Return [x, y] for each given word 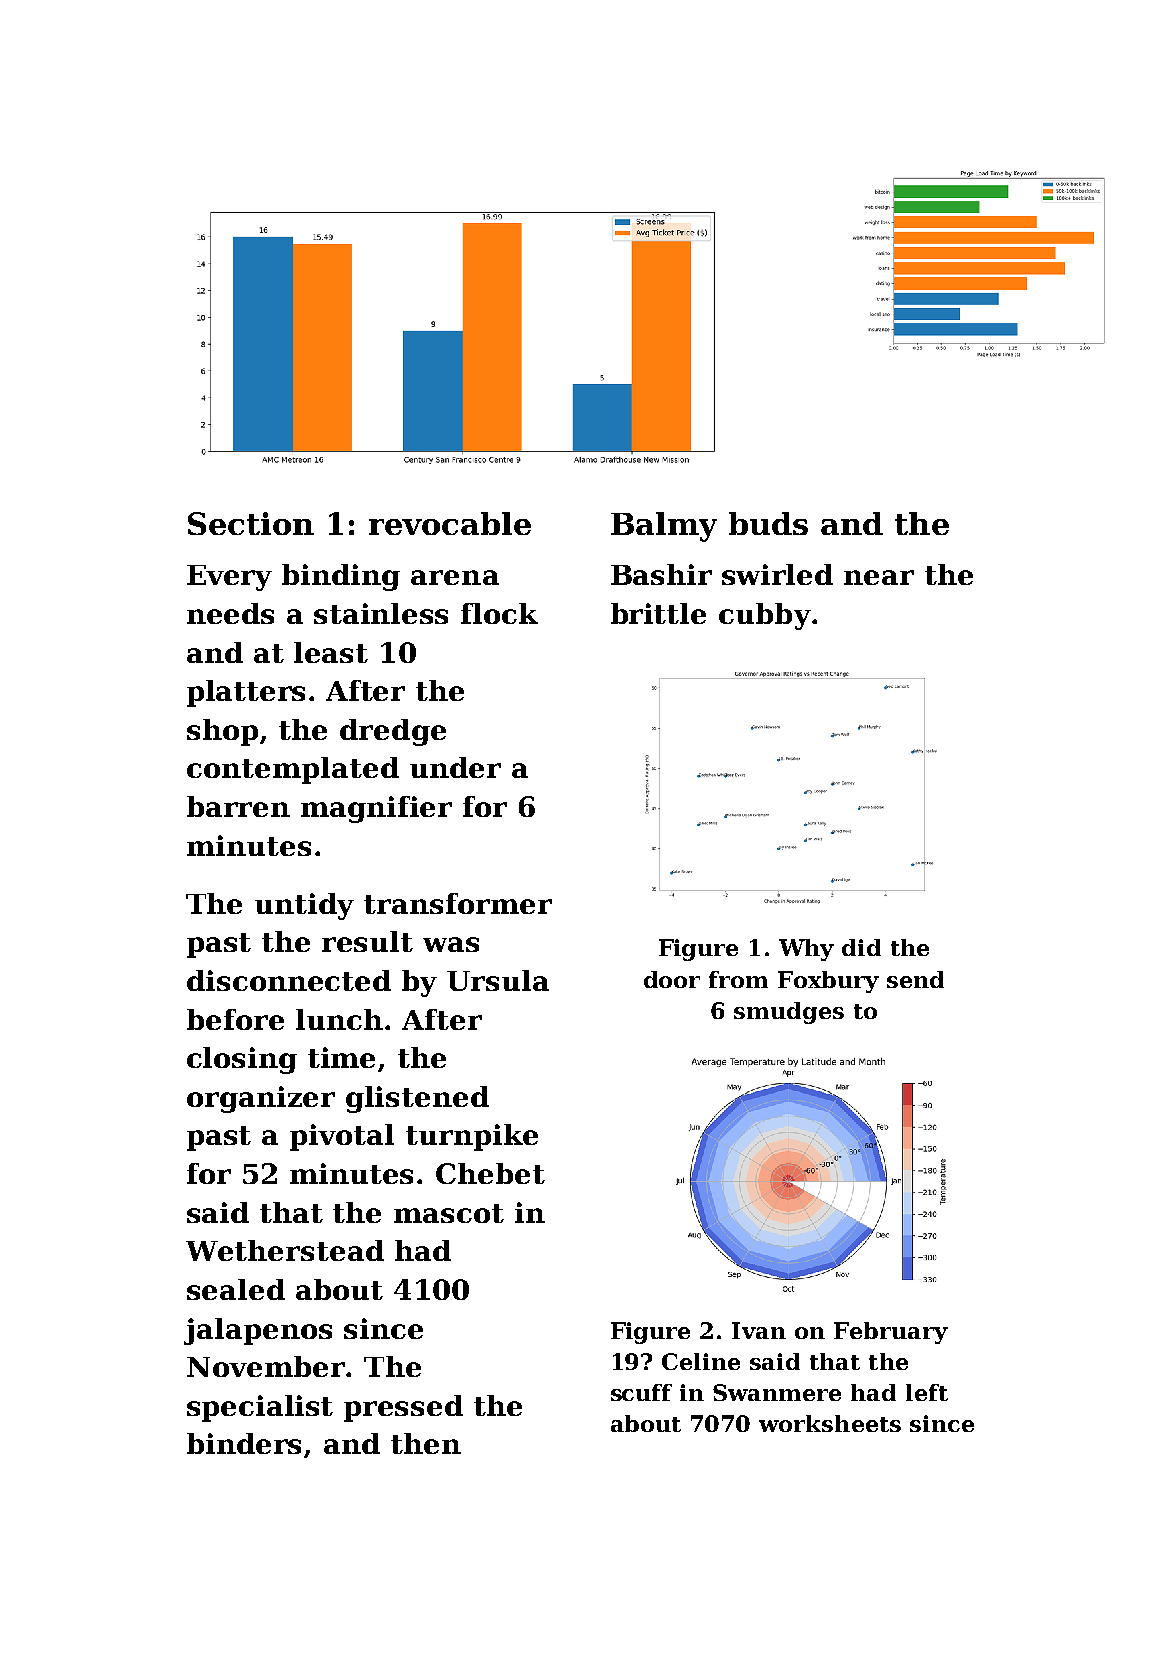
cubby [765, 616]
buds [768, 523]
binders [244, 1443]
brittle [658, 613]
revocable [450, 523]
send [915, 979]
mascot [449, 1213]
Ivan [759, 1330]
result [367, 941]
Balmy [664, 527]
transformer [458, 903]
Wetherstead [285, 1250]
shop [222, 732]
